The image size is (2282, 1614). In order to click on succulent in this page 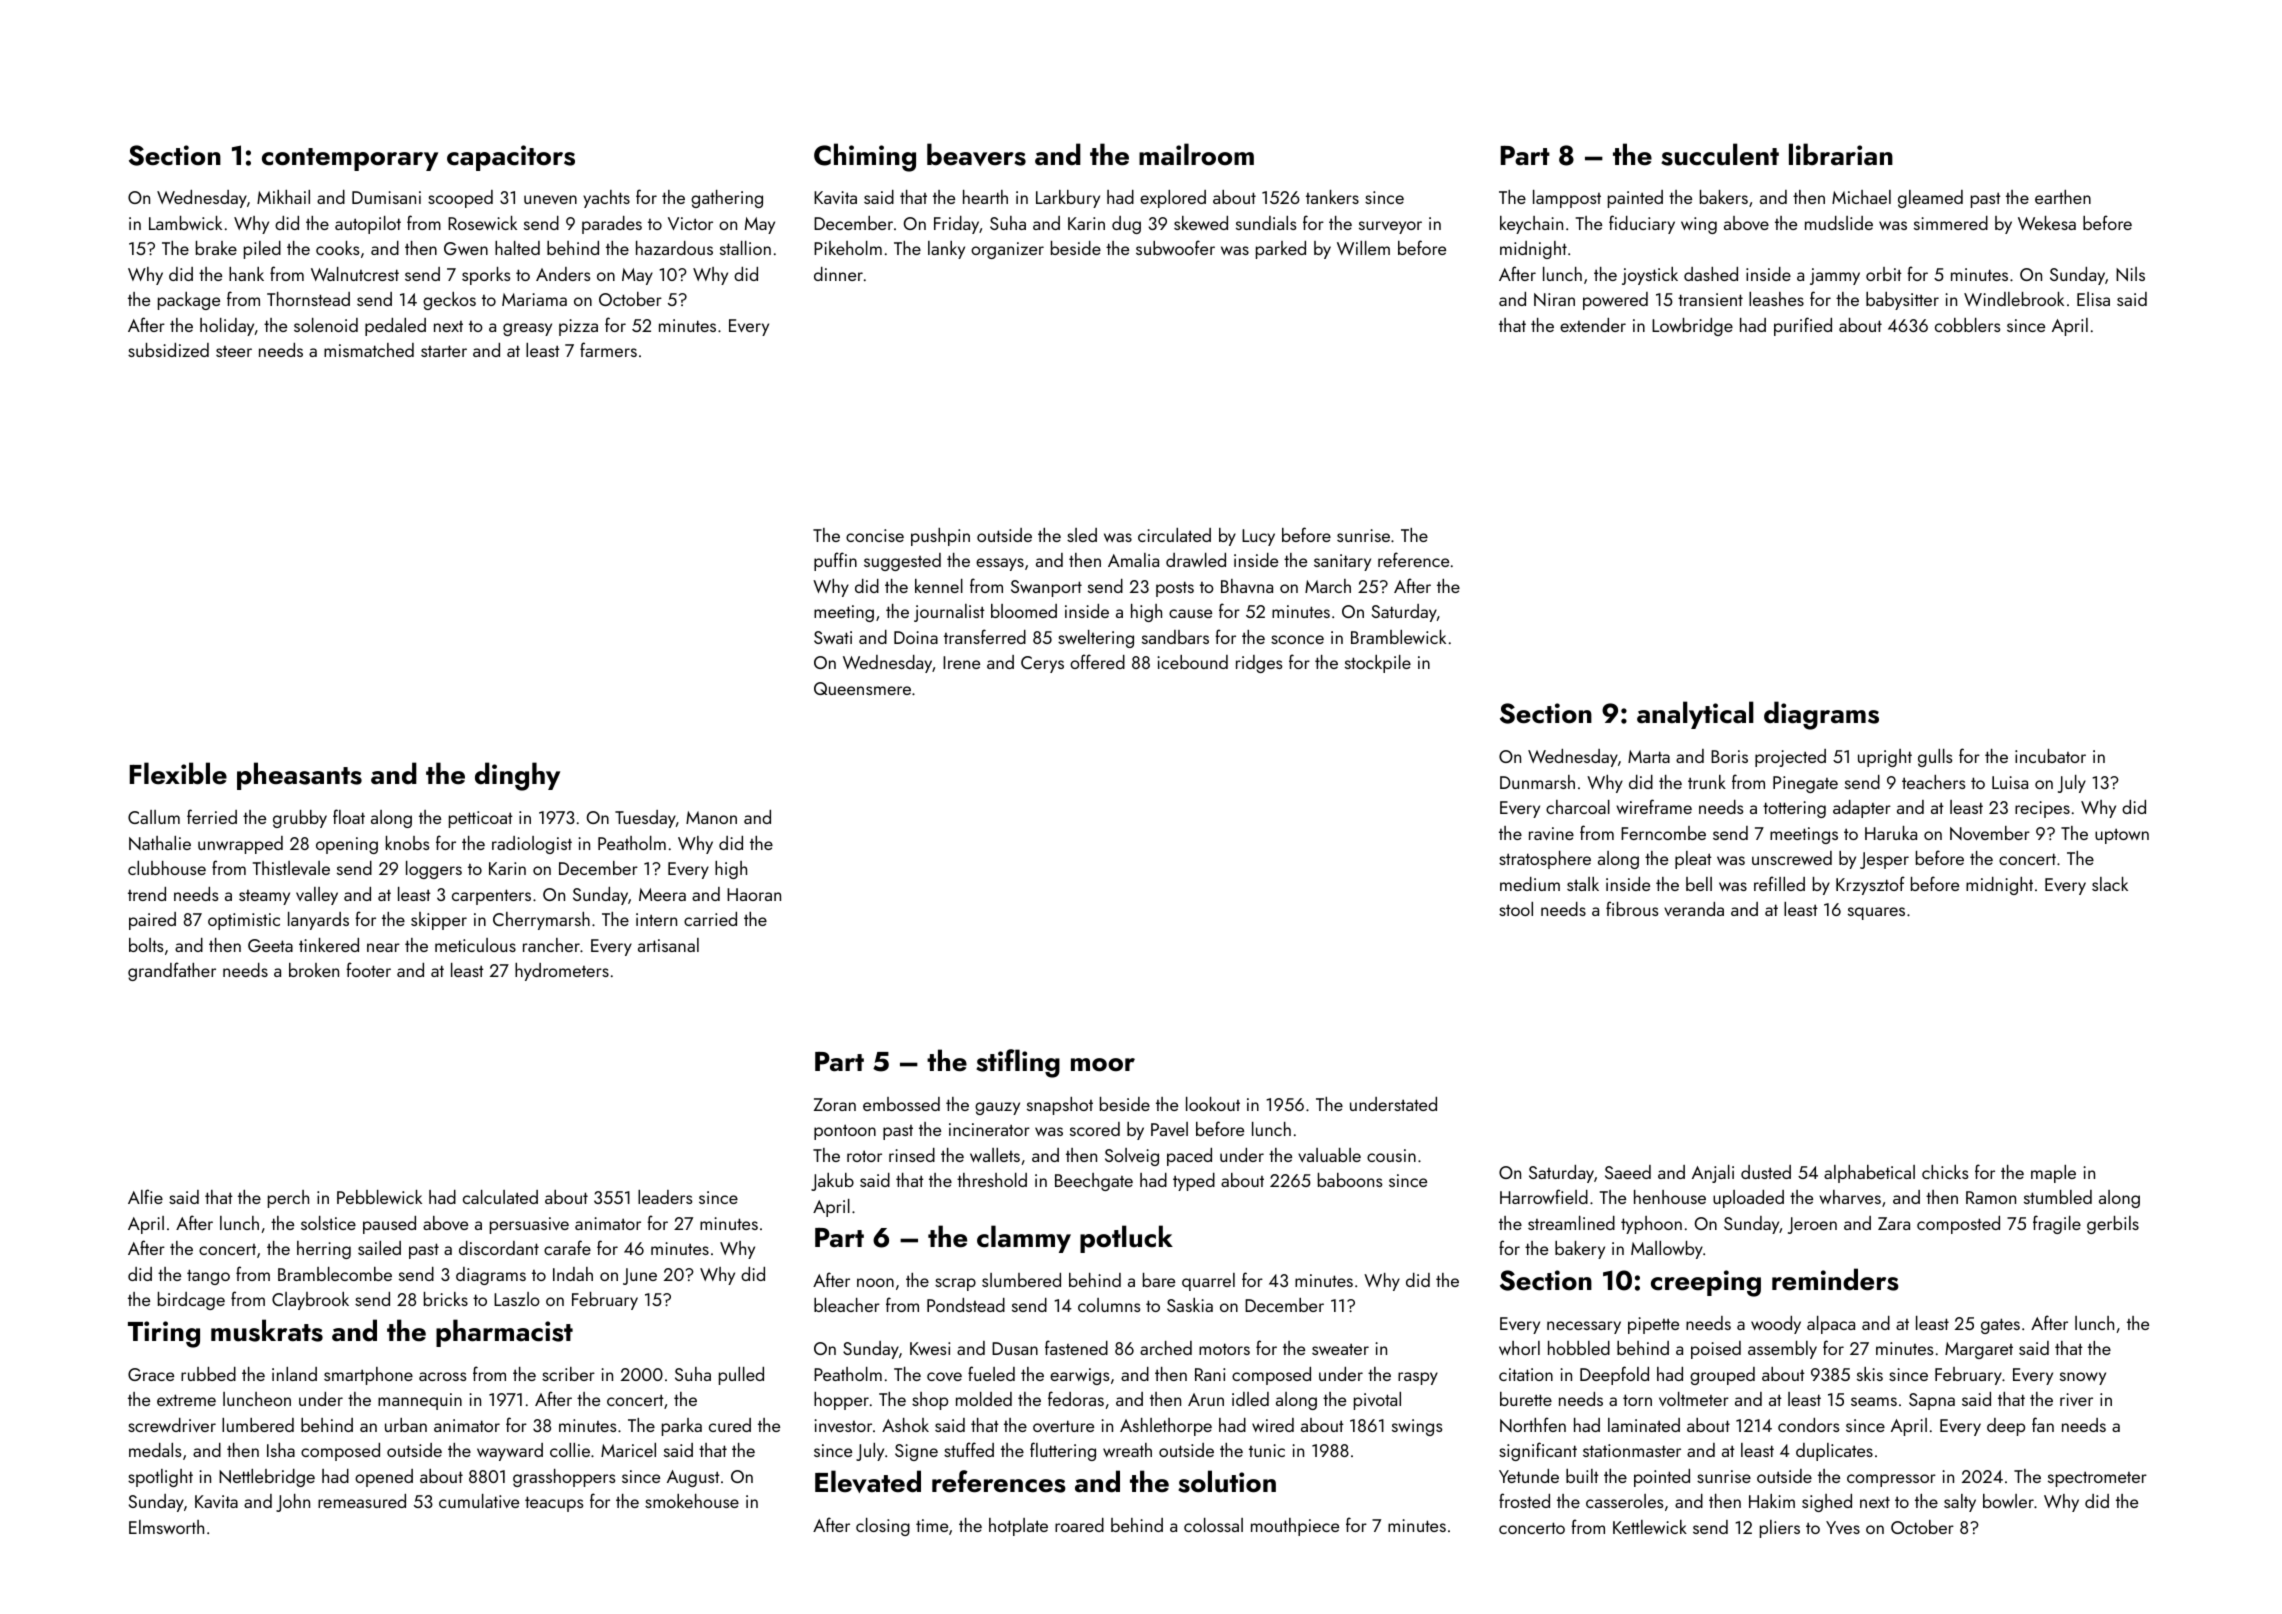, I will do `click(1720, 154)`.
